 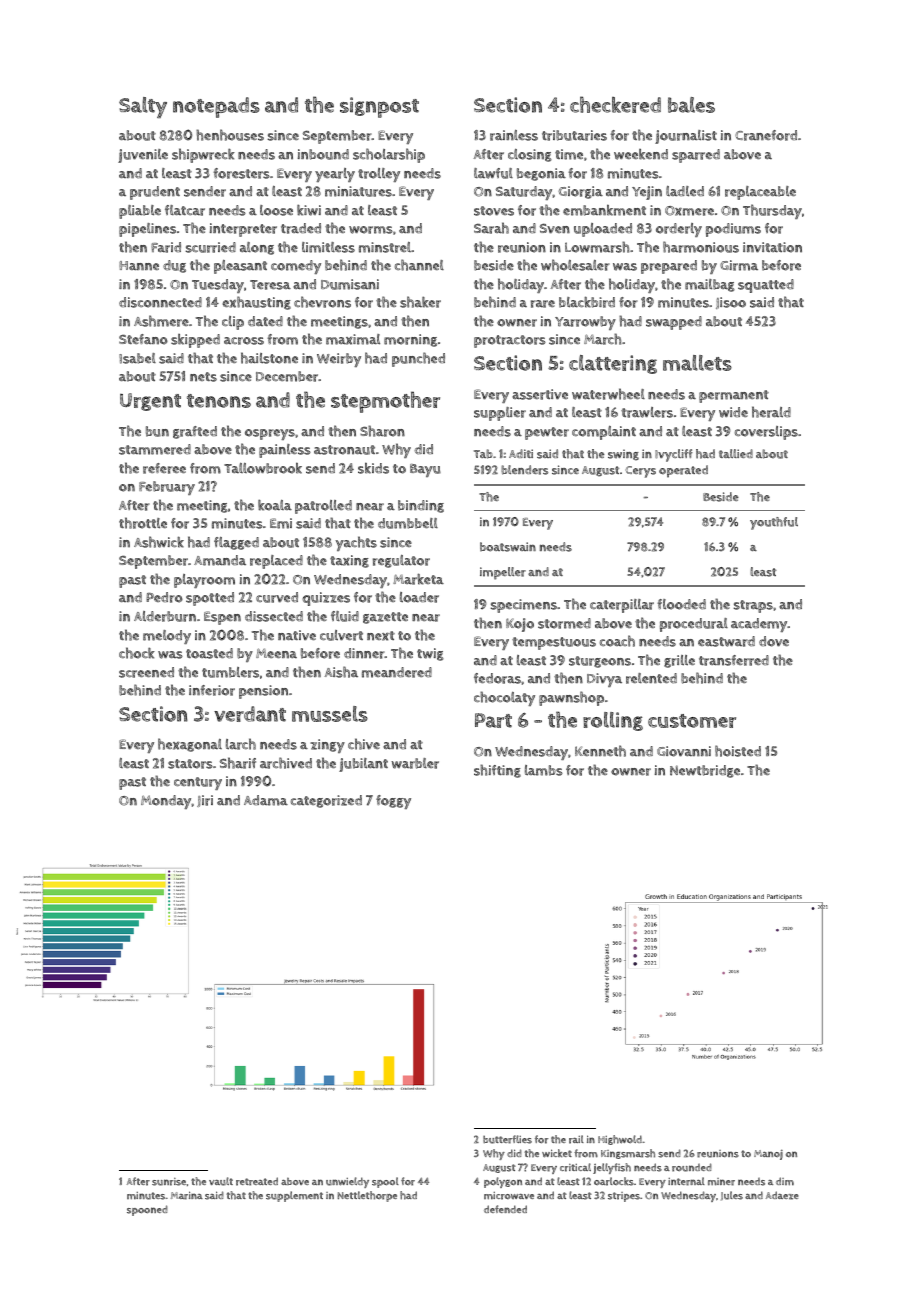 What do you see at coordinates (221, 1181) in the image?
I see `vault` at bounding box center [221, 1181].
